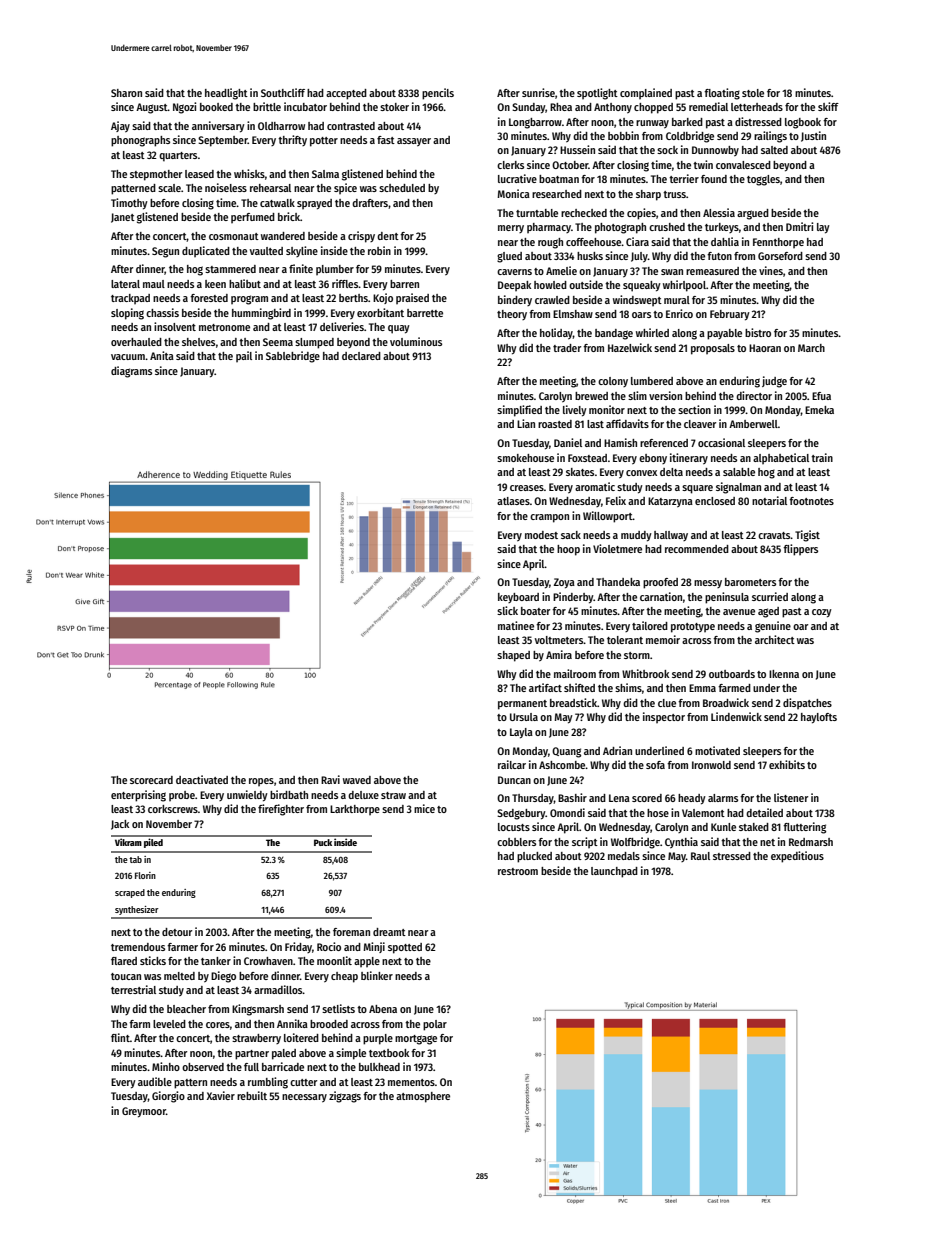 Image resolution: width=952 pixels, height=1233 pixels. Describe the element at coordinates (223, 977) in the screenshot. I see `Diego` at that location.
